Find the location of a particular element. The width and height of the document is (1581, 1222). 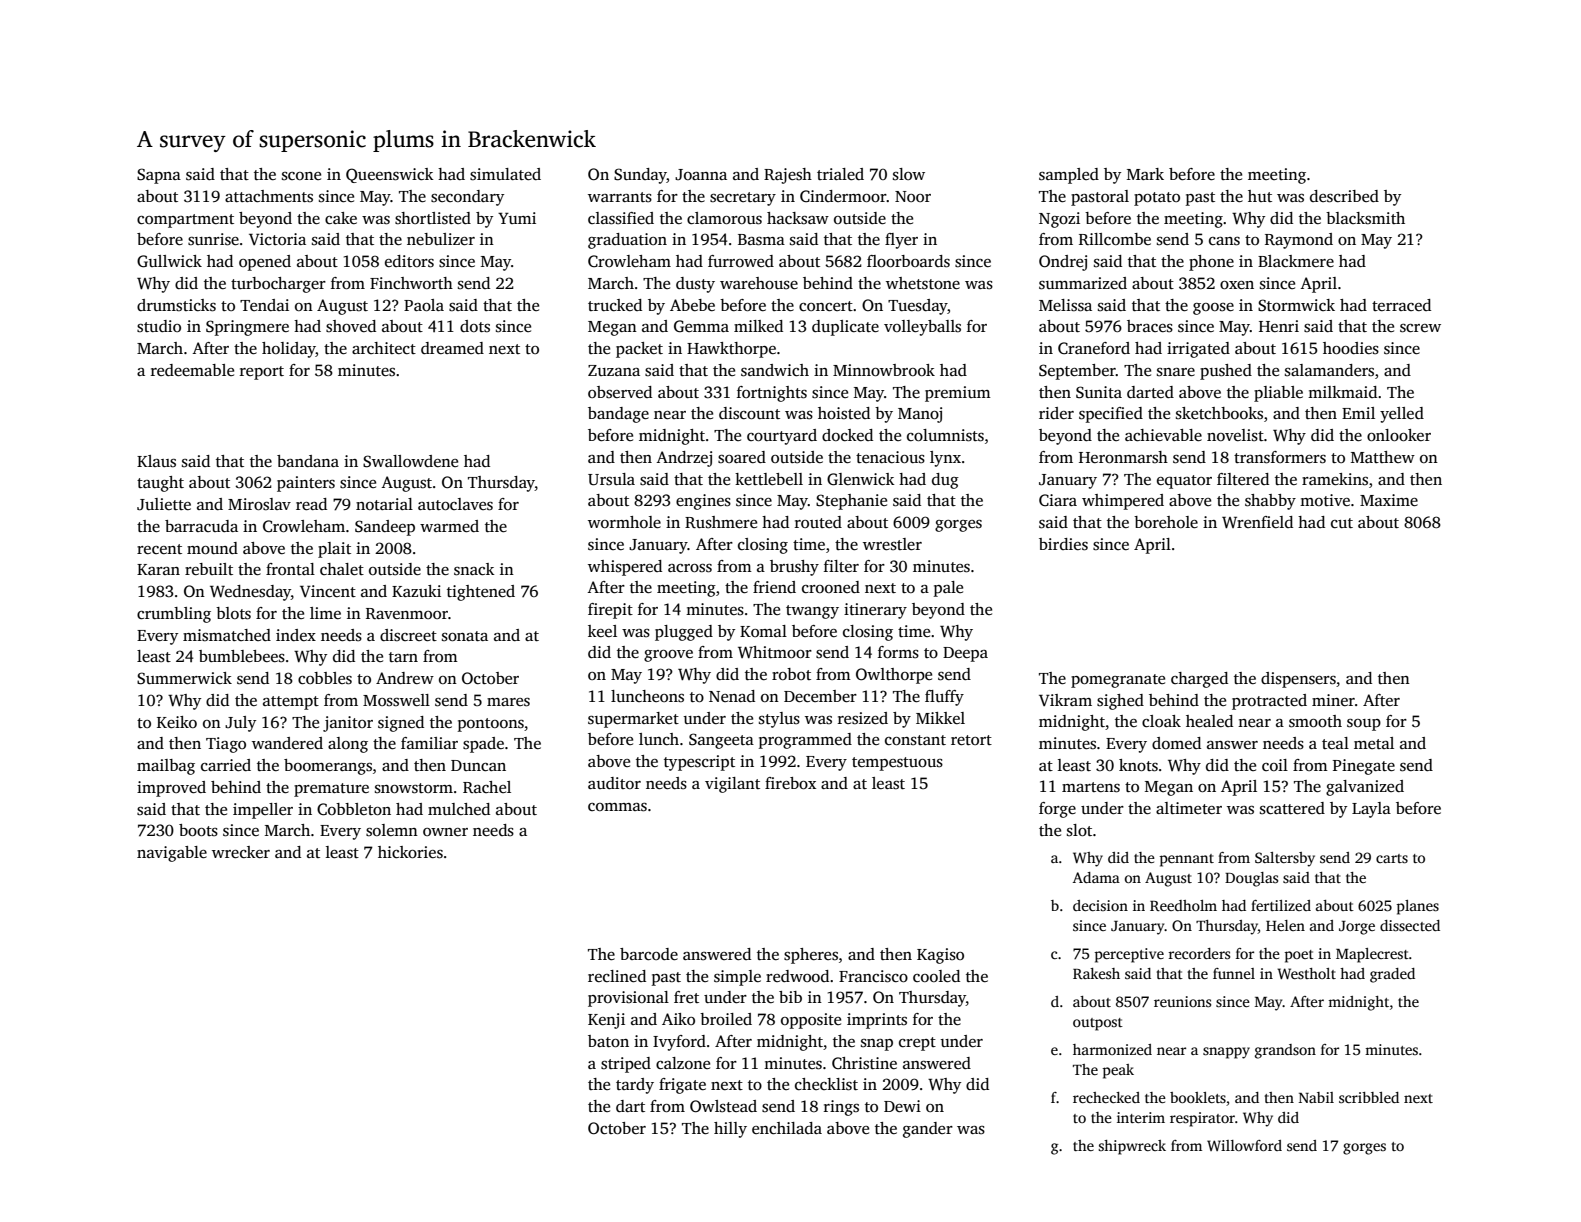

sampled is located at coordinates (1069, 176).
